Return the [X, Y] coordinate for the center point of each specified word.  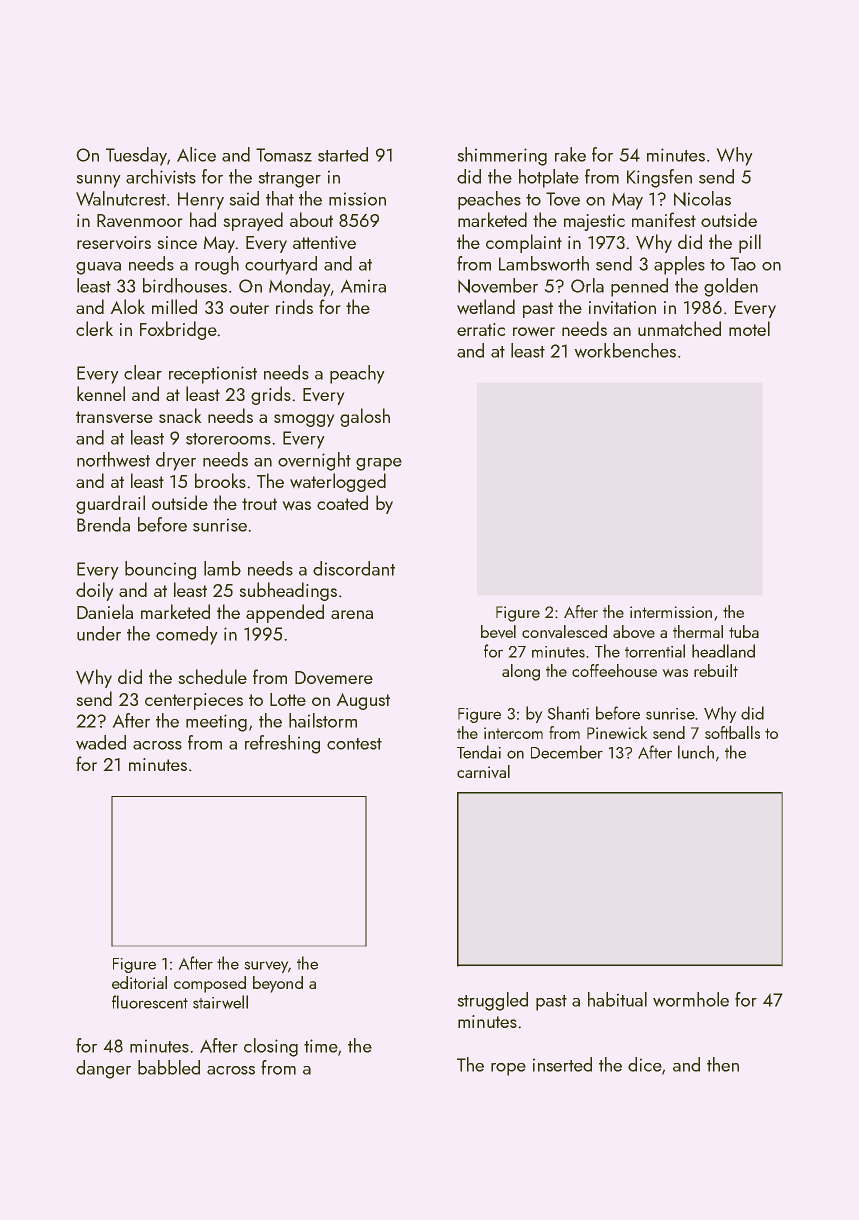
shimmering [502, 156]
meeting [216, 723]
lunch [696, 752]
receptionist [213, 375]
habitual [617, 999]
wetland [486, 307]
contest [354, 744]
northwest [113, 459]
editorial [139, 982]
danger [103, 1069]
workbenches [625, 350]
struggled [492, 1001]
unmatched [679, 328]
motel [749, 328]
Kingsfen [659, 178]
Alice [196, 154]
